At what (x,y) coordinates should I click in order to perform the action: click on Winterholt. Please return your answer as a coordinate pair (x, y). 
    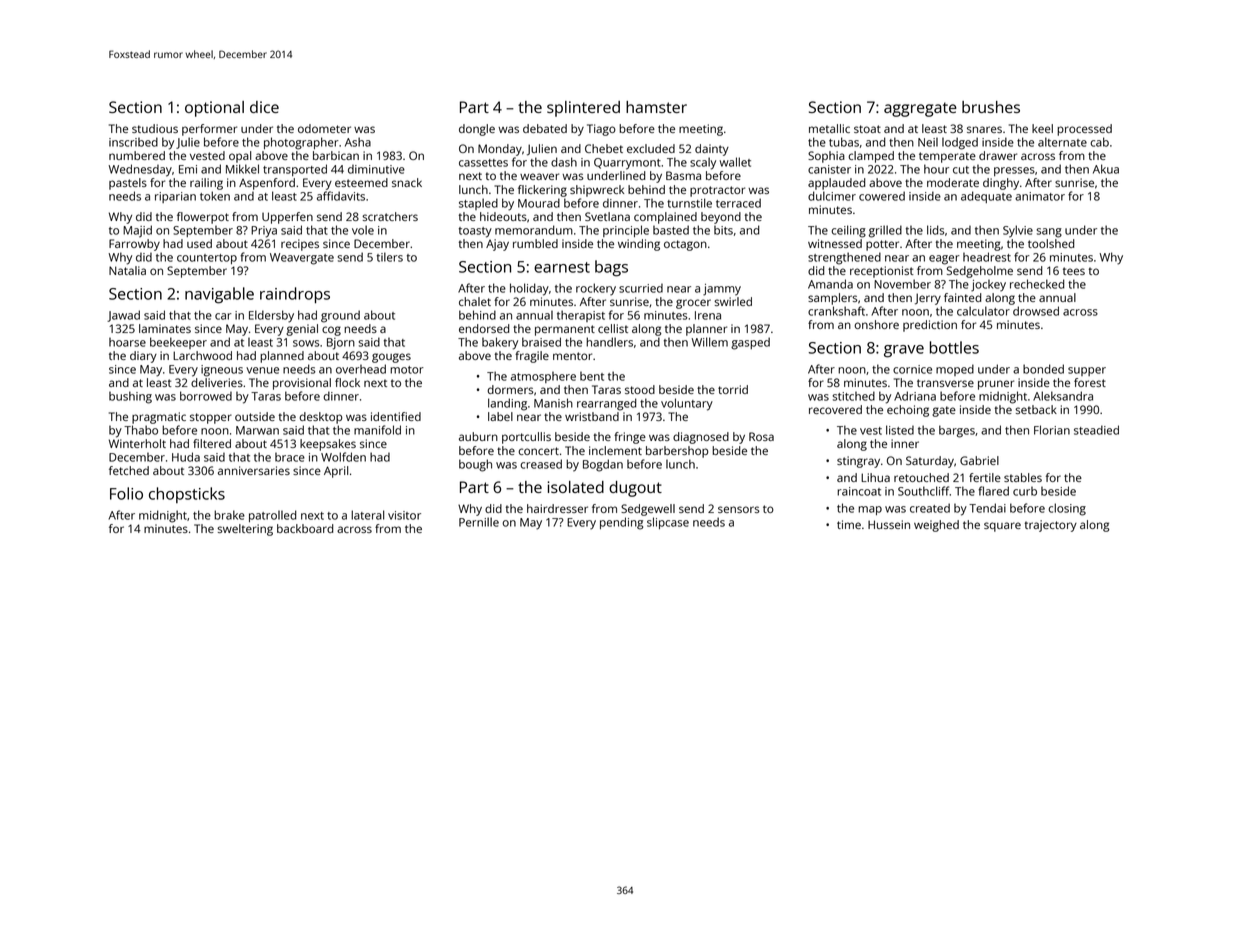
    Looking at the image, I should click on (137, 443).
